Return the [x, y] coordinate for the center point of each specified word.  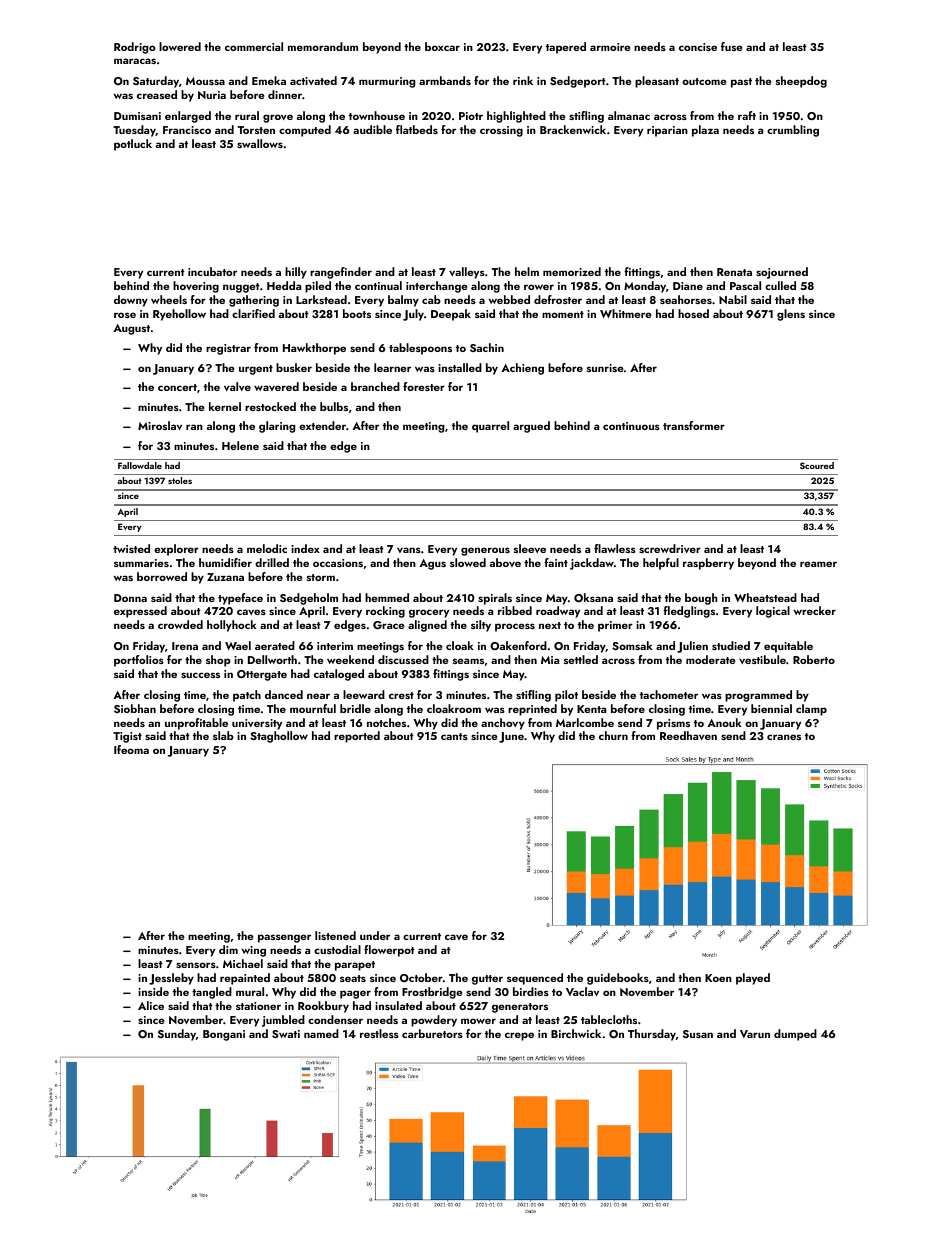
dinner [285, 94]
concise [698, 47]
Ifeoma [131, 749]
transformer [694, 425]
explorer [176, 550]
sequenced [535, 979]
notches [386, 722]
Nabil [733, 299]
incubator [212, 271]
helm [527, 271]
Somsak [632, 645]
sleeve [530, 548]
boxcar [442, 46]
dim [228, 949]
